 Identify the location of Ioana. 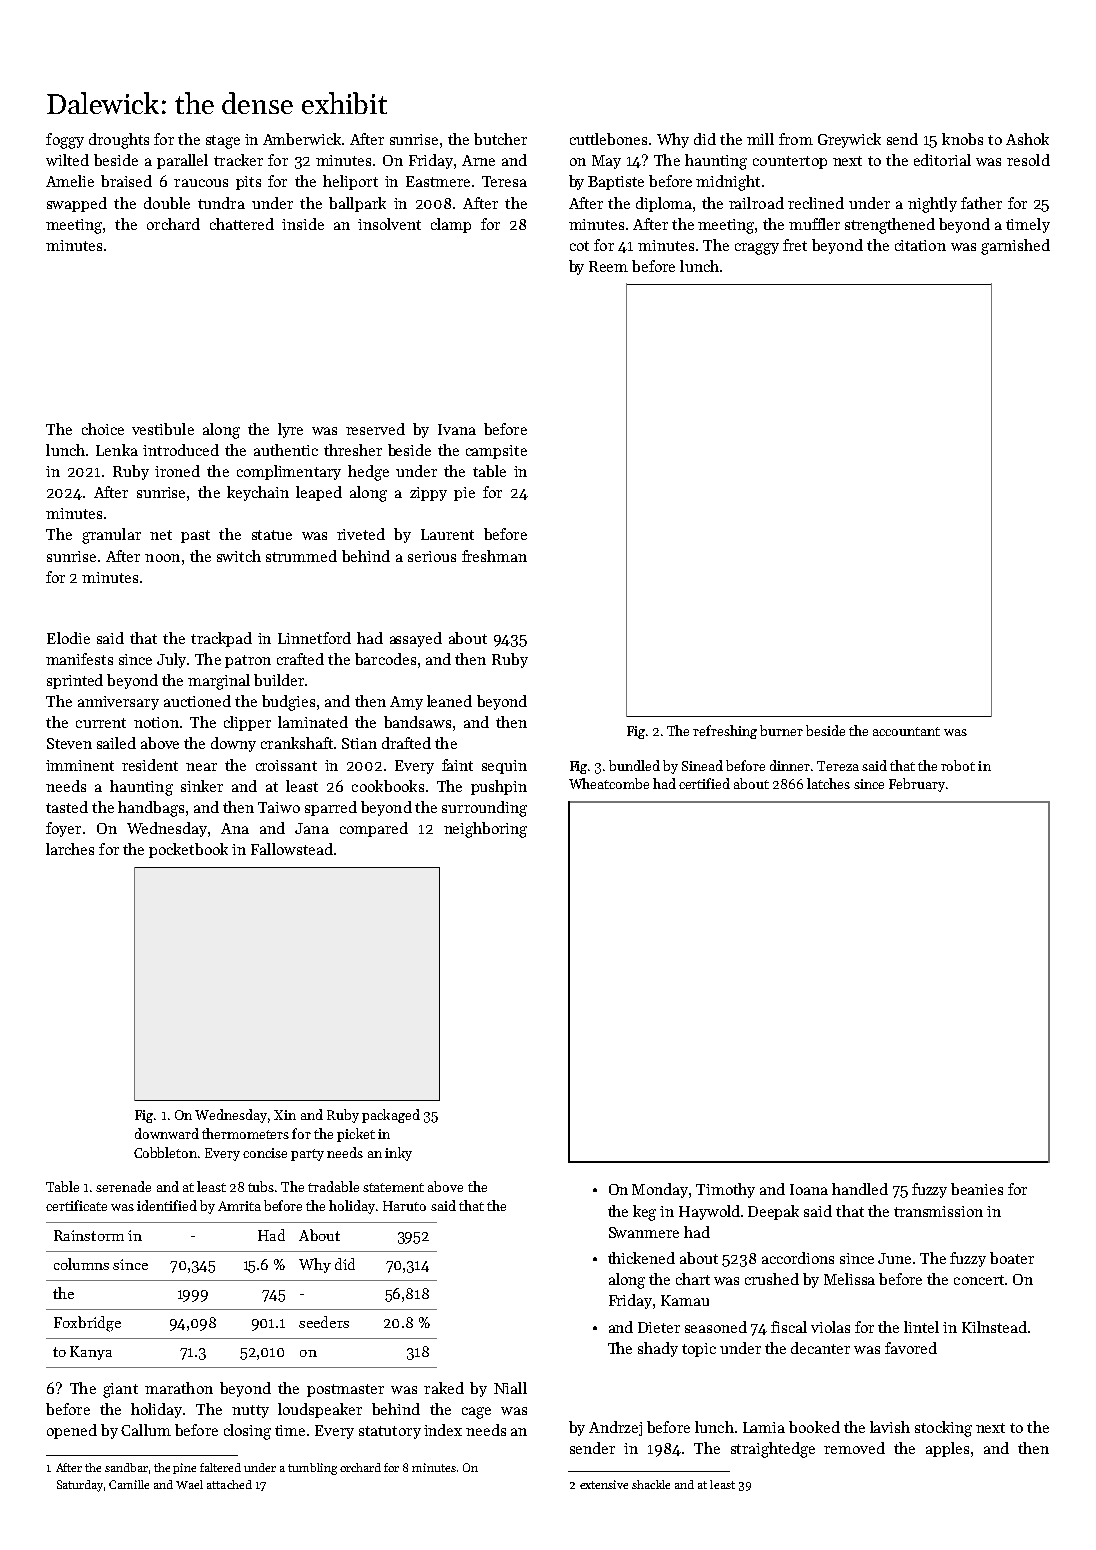
(809, 1189).
